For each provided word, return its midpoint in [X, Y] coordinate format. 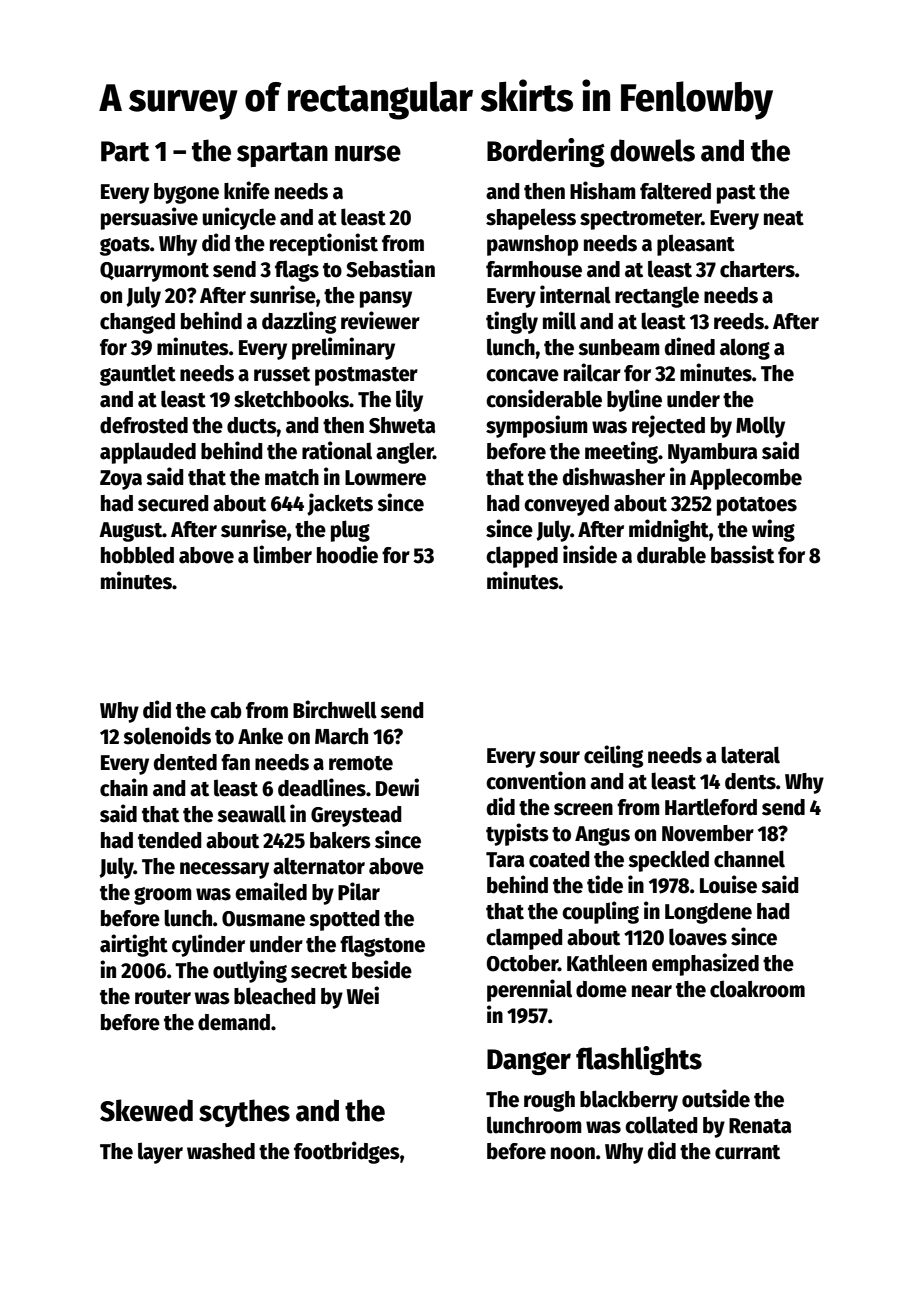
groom [163, 896]
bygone [186, 193]
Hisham [603, 190]
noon [573, 1153]
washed [221, 1151]
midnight [669, 530]
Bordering [546, 152]
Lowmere [385, 478]
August [131, 532]
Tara [505, 860]
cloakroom [757, 989]
